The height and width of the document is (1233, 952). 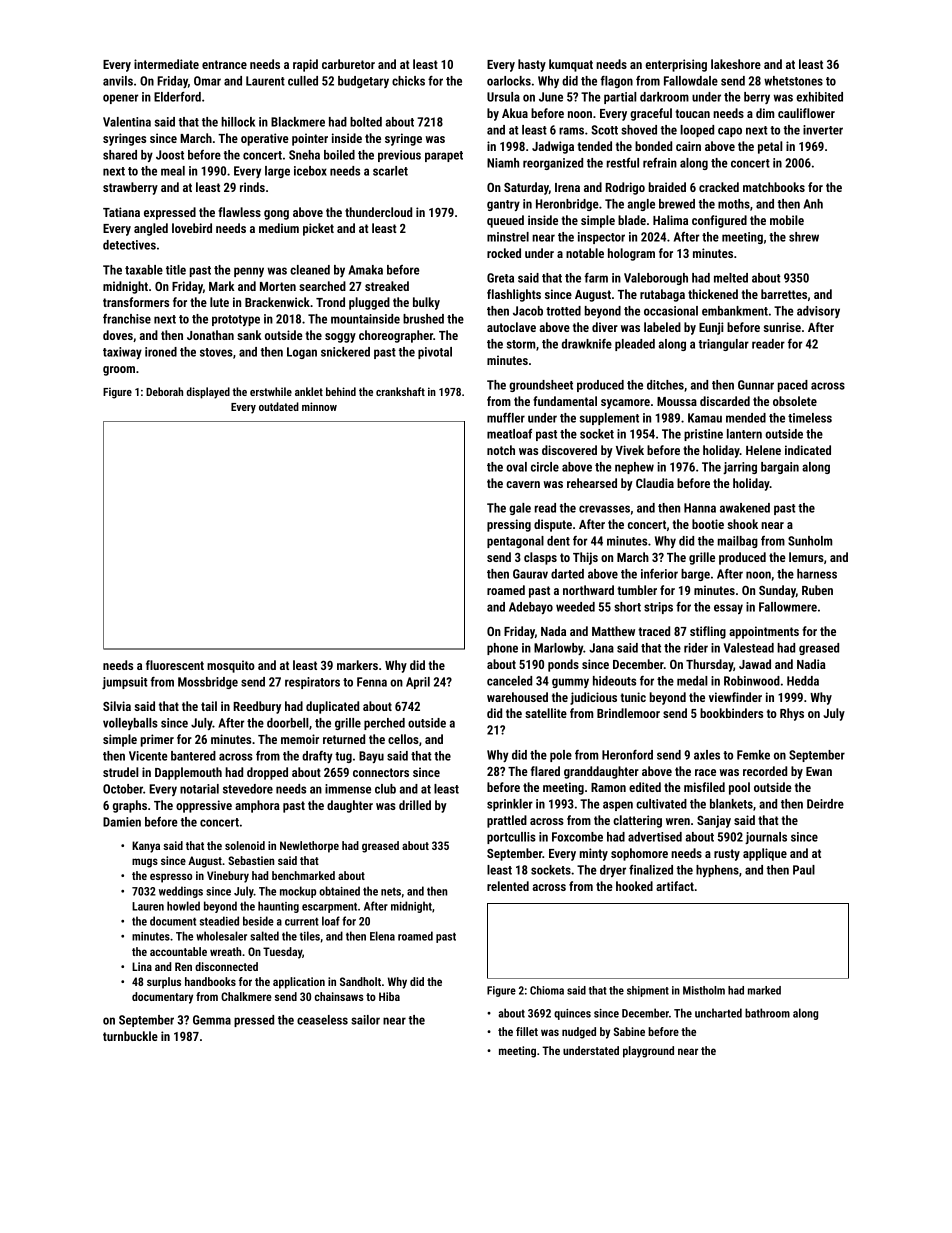 What do you see at coordinates (145, 863) in the document?
I see `mugs` at bounding box center [145, 863].
